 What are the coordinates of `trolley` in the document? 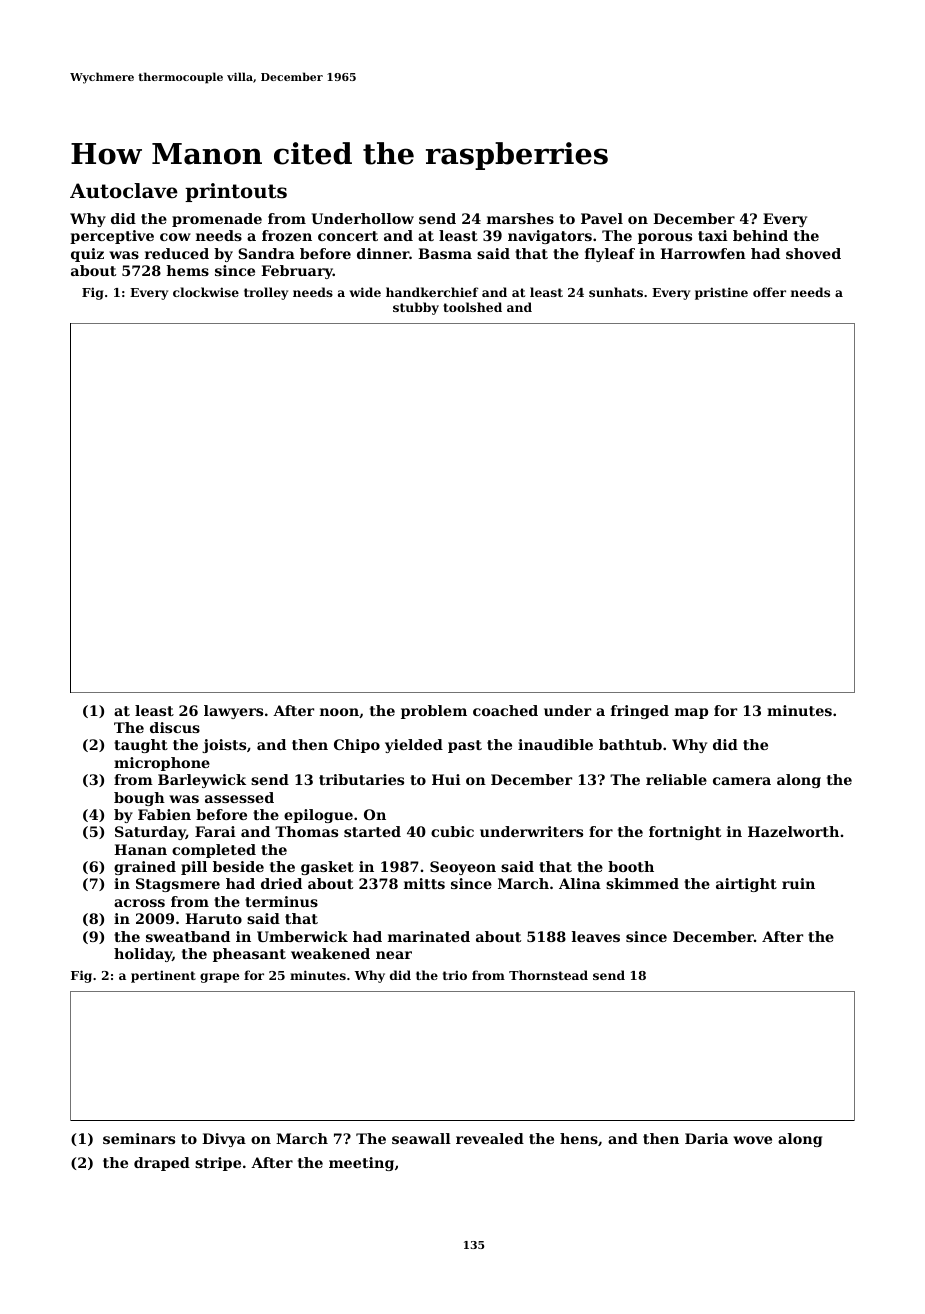 It's located at (266, 293).
